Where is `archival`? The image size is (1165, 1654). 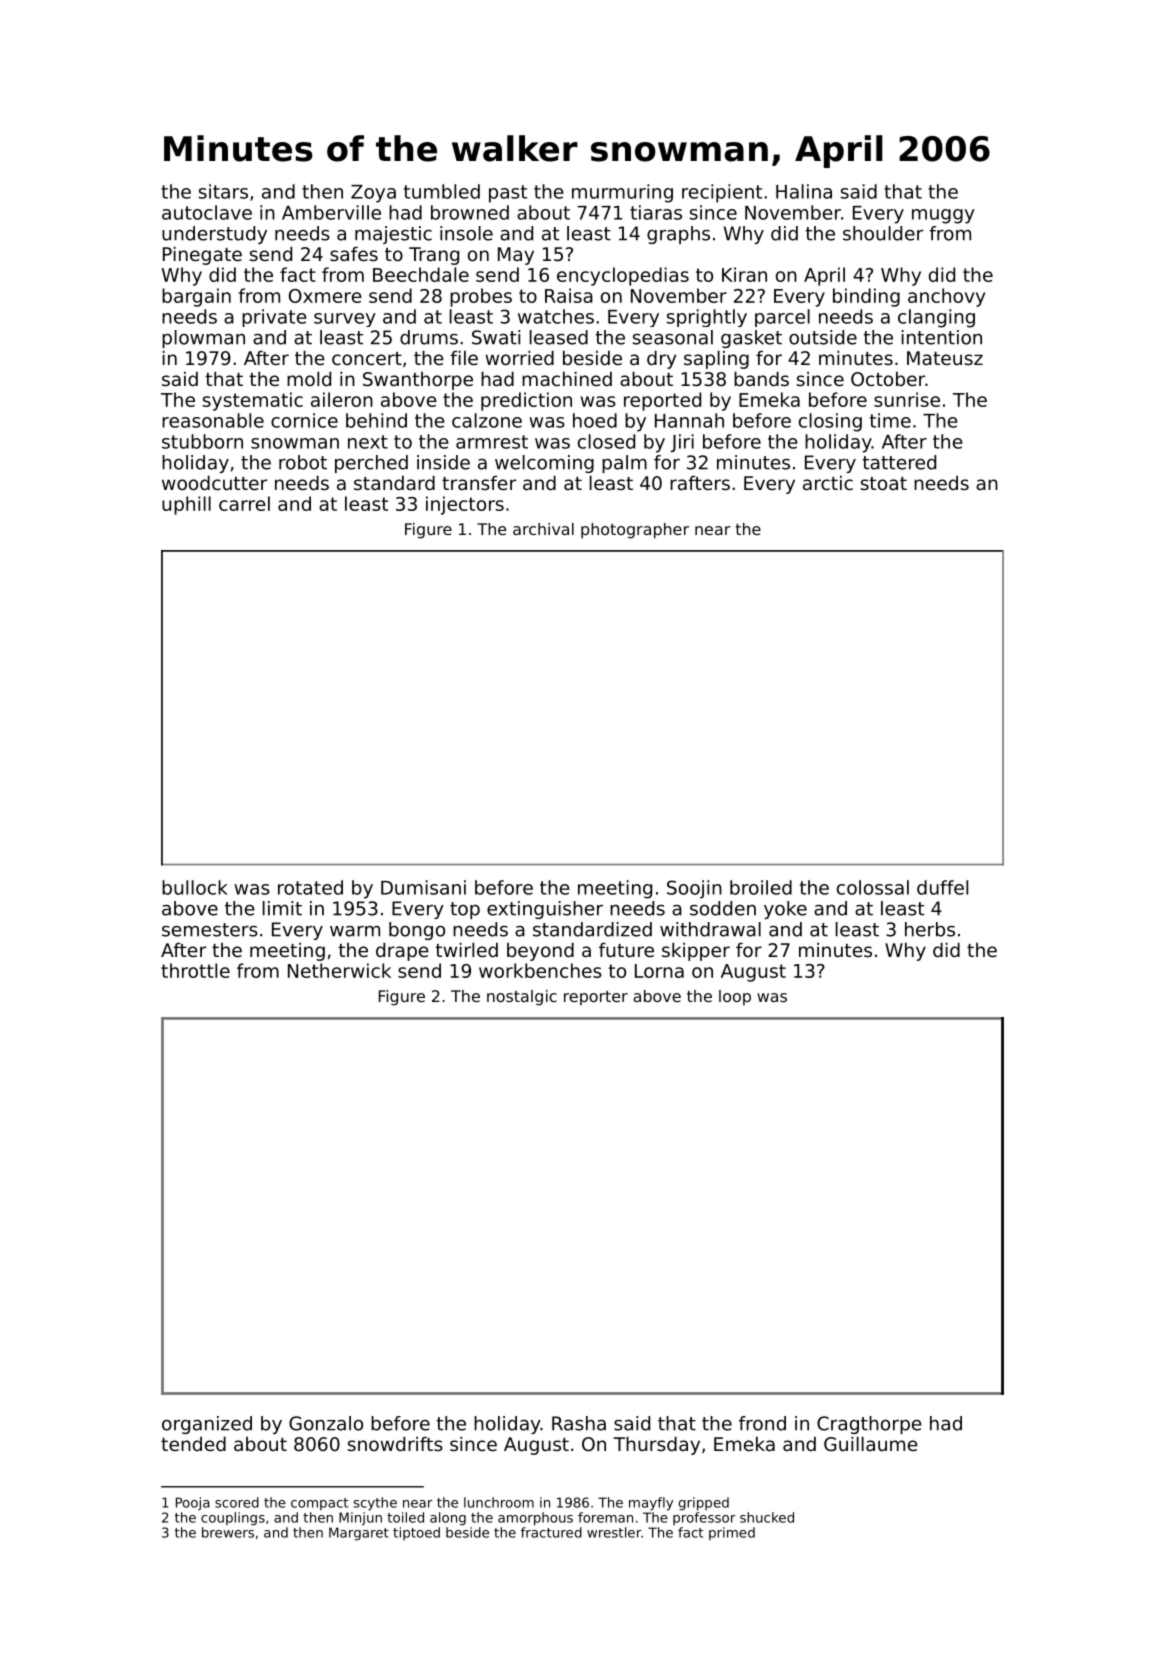 archival is located at coordinates (543, 529).
